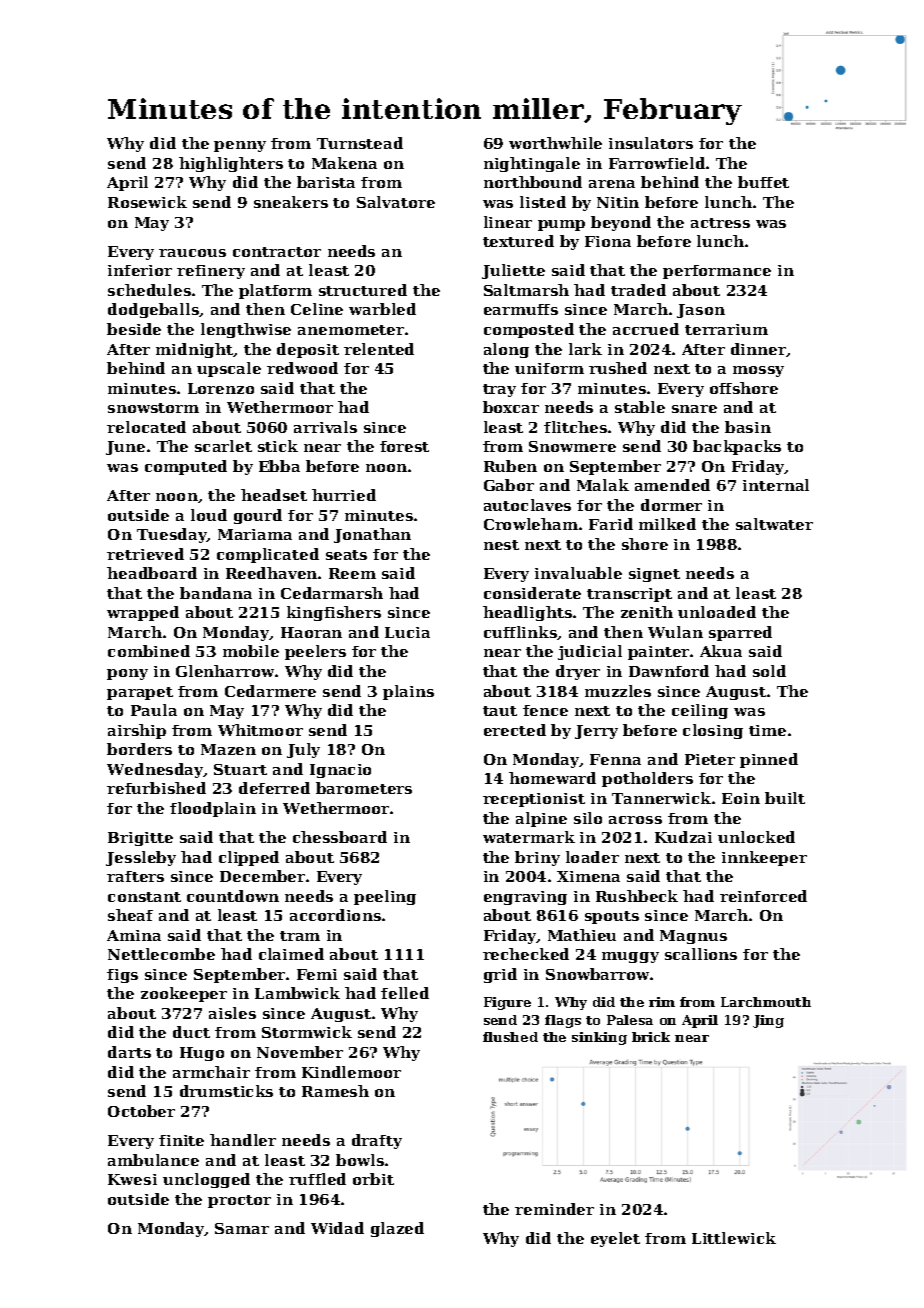 The width and height of the document is (924, 1308). I want to click on Farid, so click(611, 524).
